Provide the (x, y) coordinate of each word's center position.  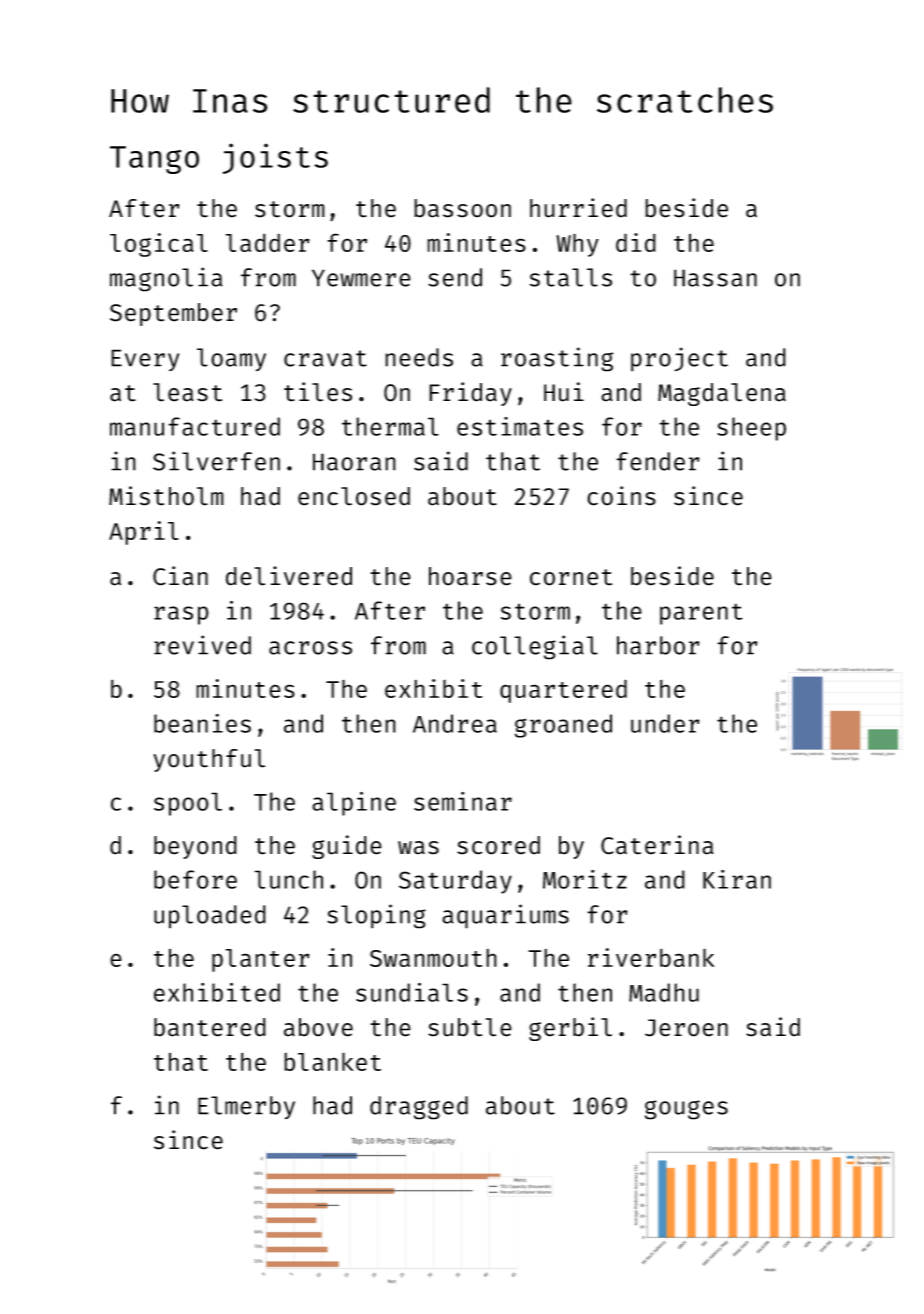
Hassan (715, 278)
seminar (463, 801)
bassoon (462, 208)
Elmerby (246, 1108)
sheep (751, 429)
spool (188, 804)
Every (145, 360)
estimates (520, 426)
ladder (267, 242)
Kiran (737, 879)
